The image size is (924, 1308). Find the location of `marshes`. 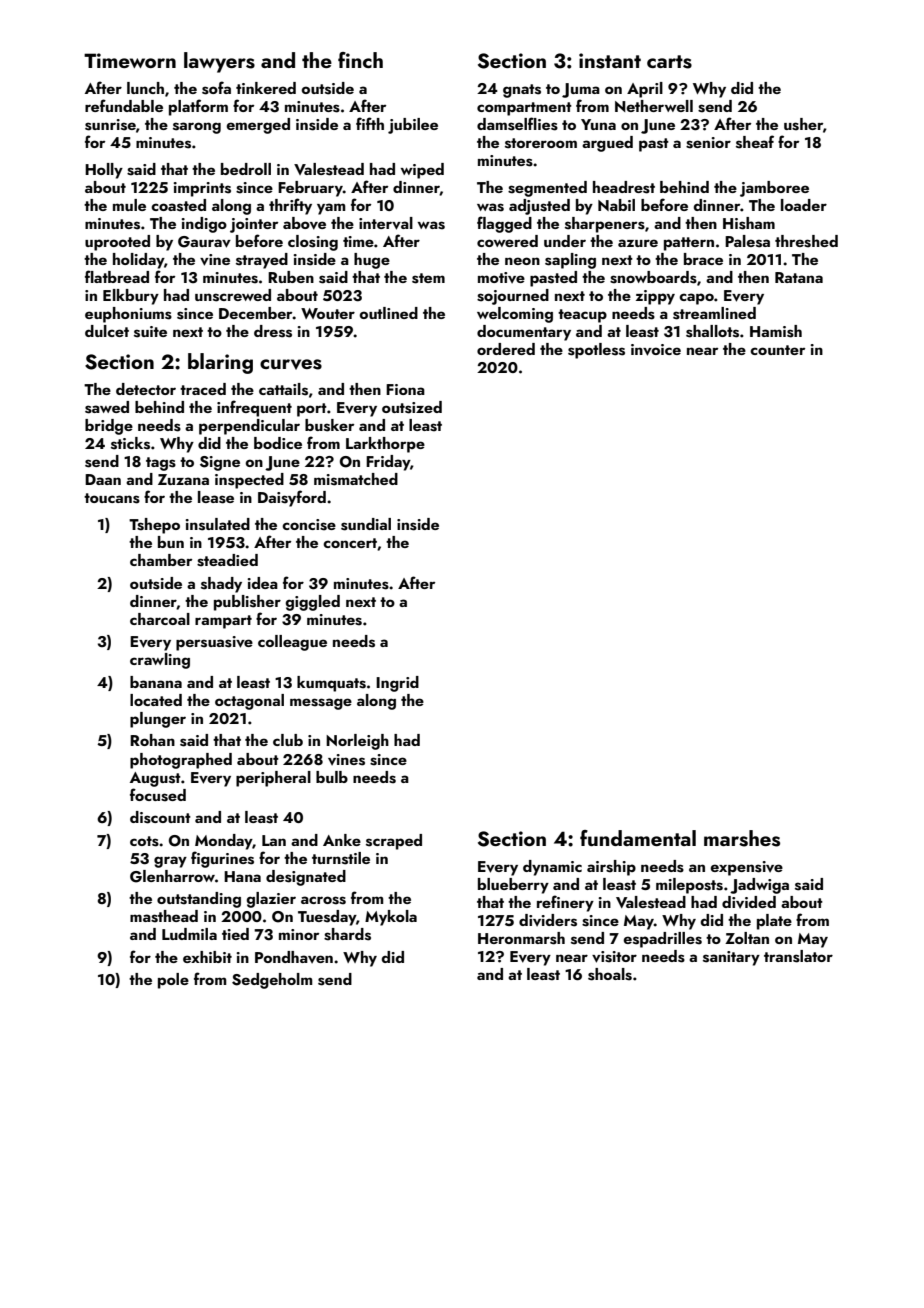

marshes is located at coordinates (742, 838).
